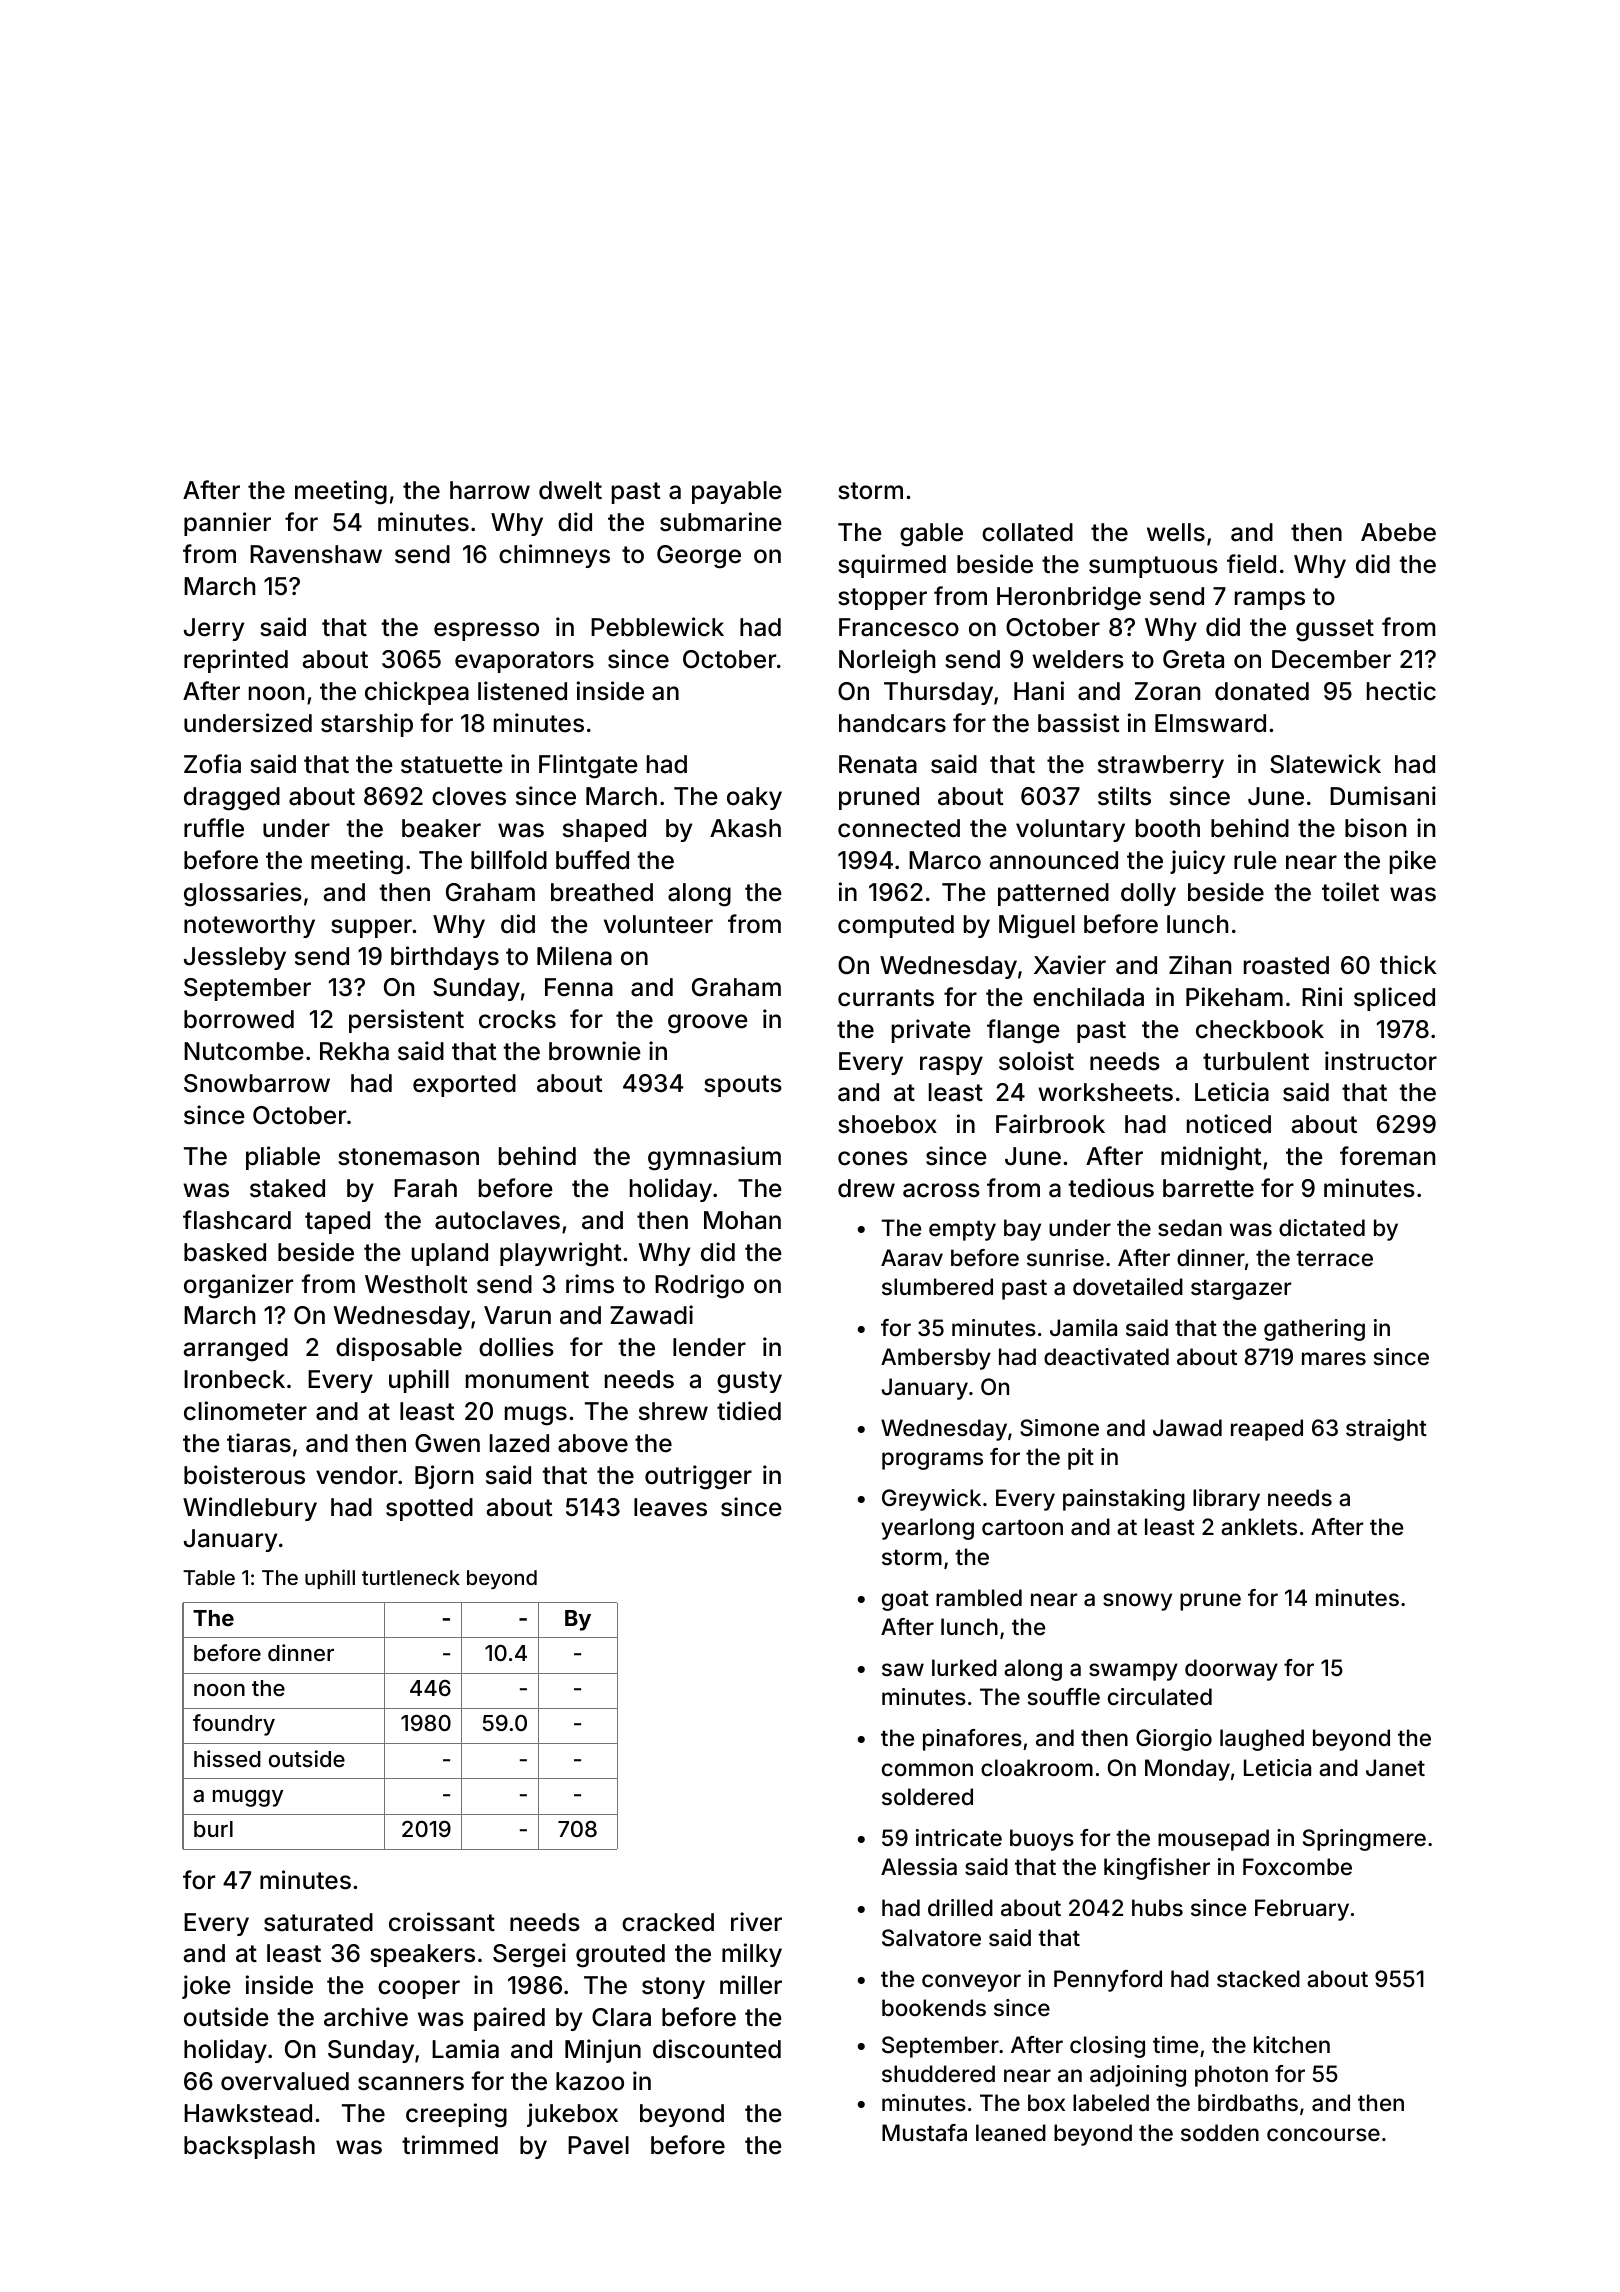 Image resolution: width=1620 pixels, height=2292 pixels. Describe the element at coordinates (1124, 1500) in the screenshot. I see `painstaking` at that location.
